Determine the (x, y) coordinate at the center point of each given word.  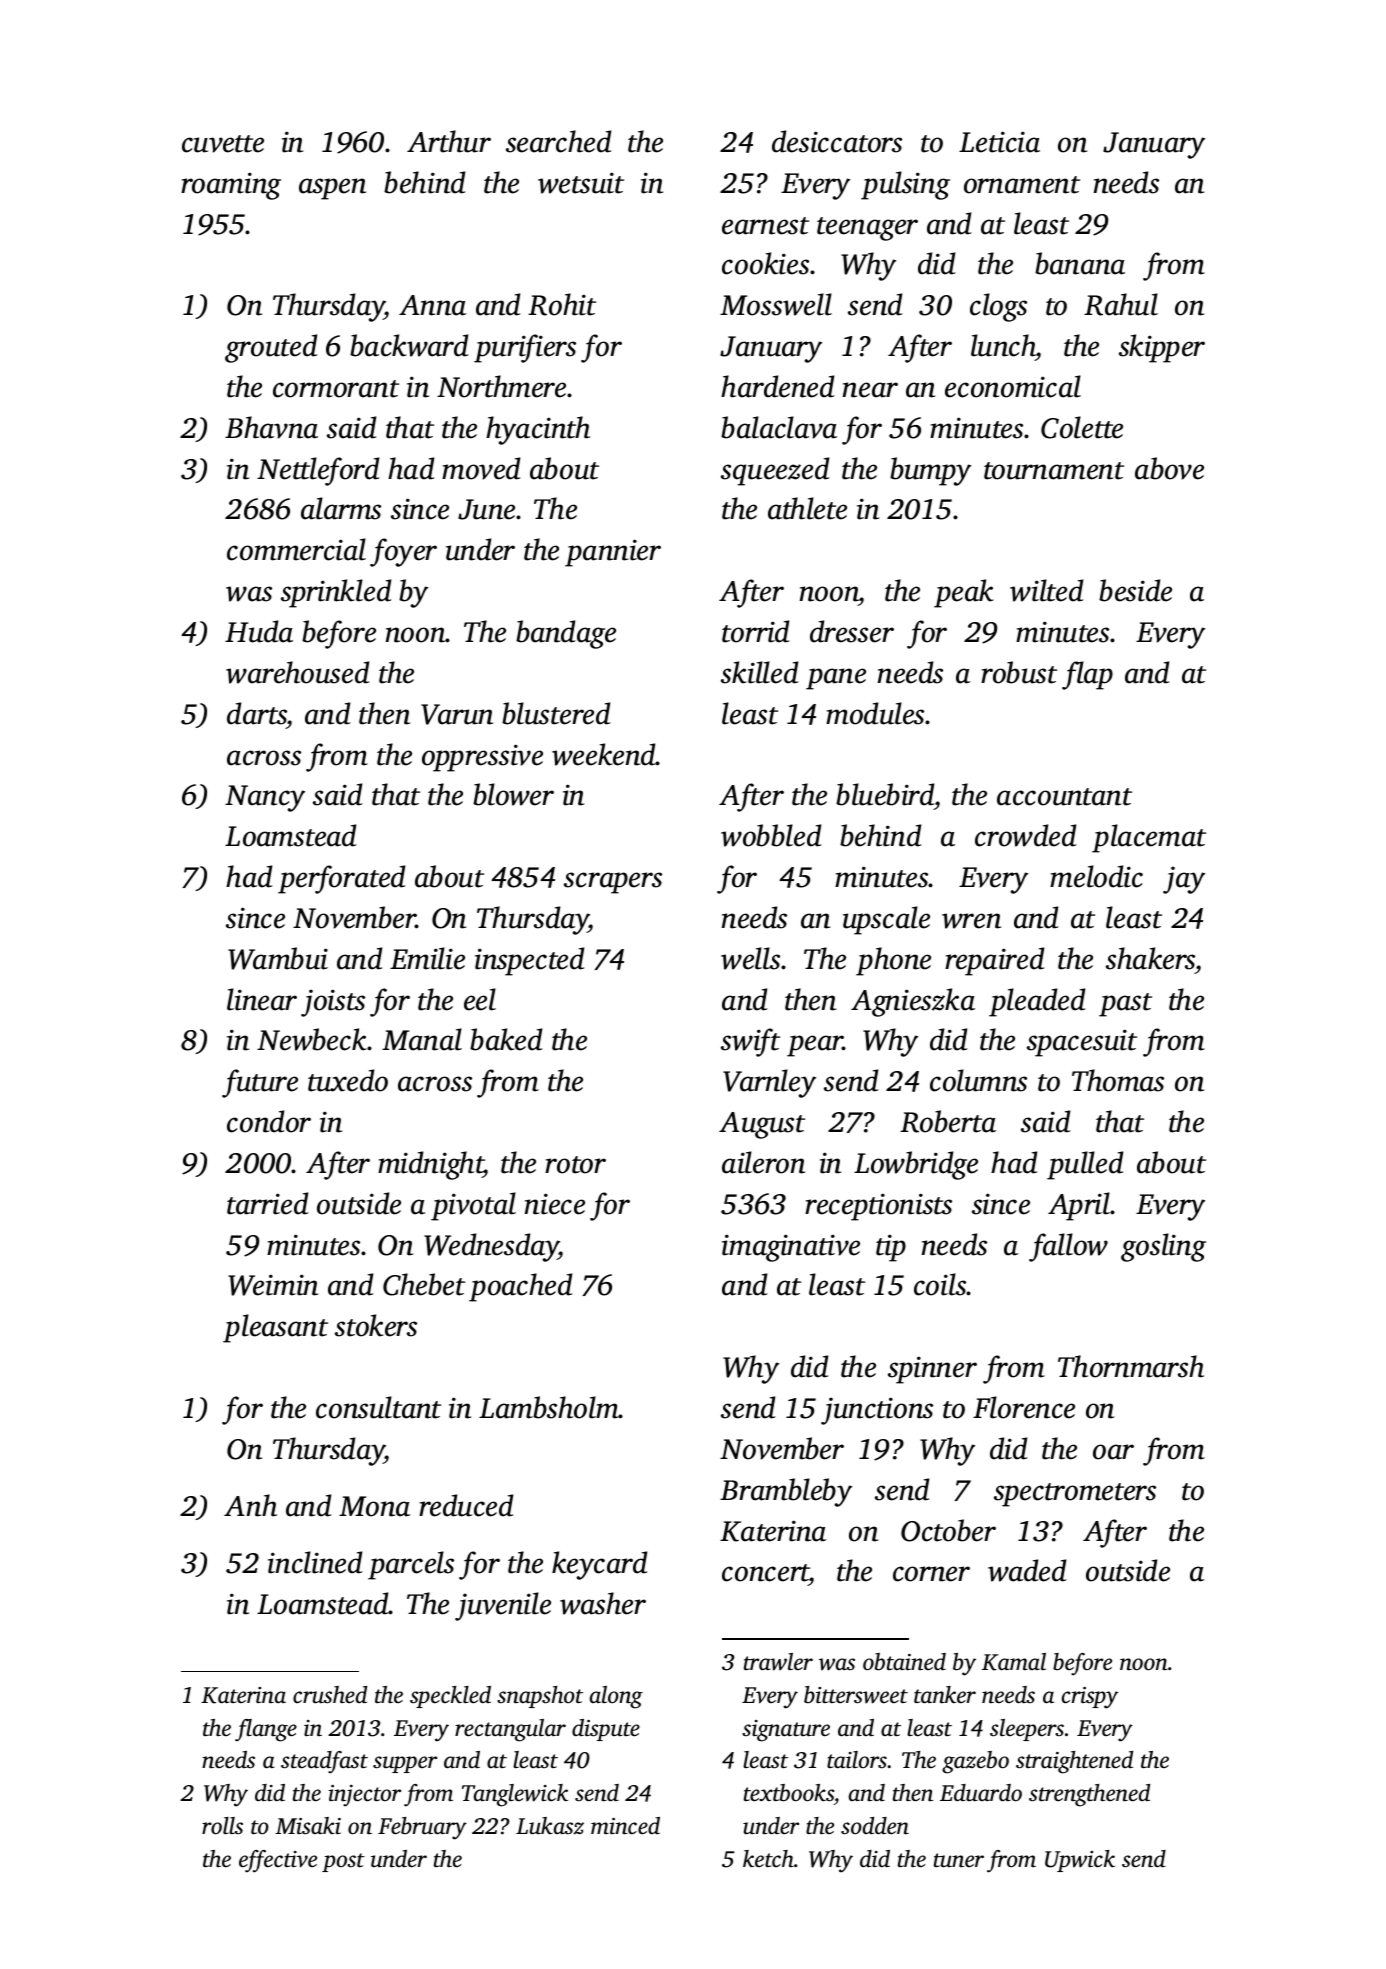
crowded (1025, 835)
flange (266, 1730)
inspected (529, 961)
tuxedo (348, 1080)
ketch (768, 1858)
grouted (271, 348)
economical (1013, 386)
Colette (1082, 427)
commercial (296, 549)
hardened (777, 386)
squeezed (775, 471)
